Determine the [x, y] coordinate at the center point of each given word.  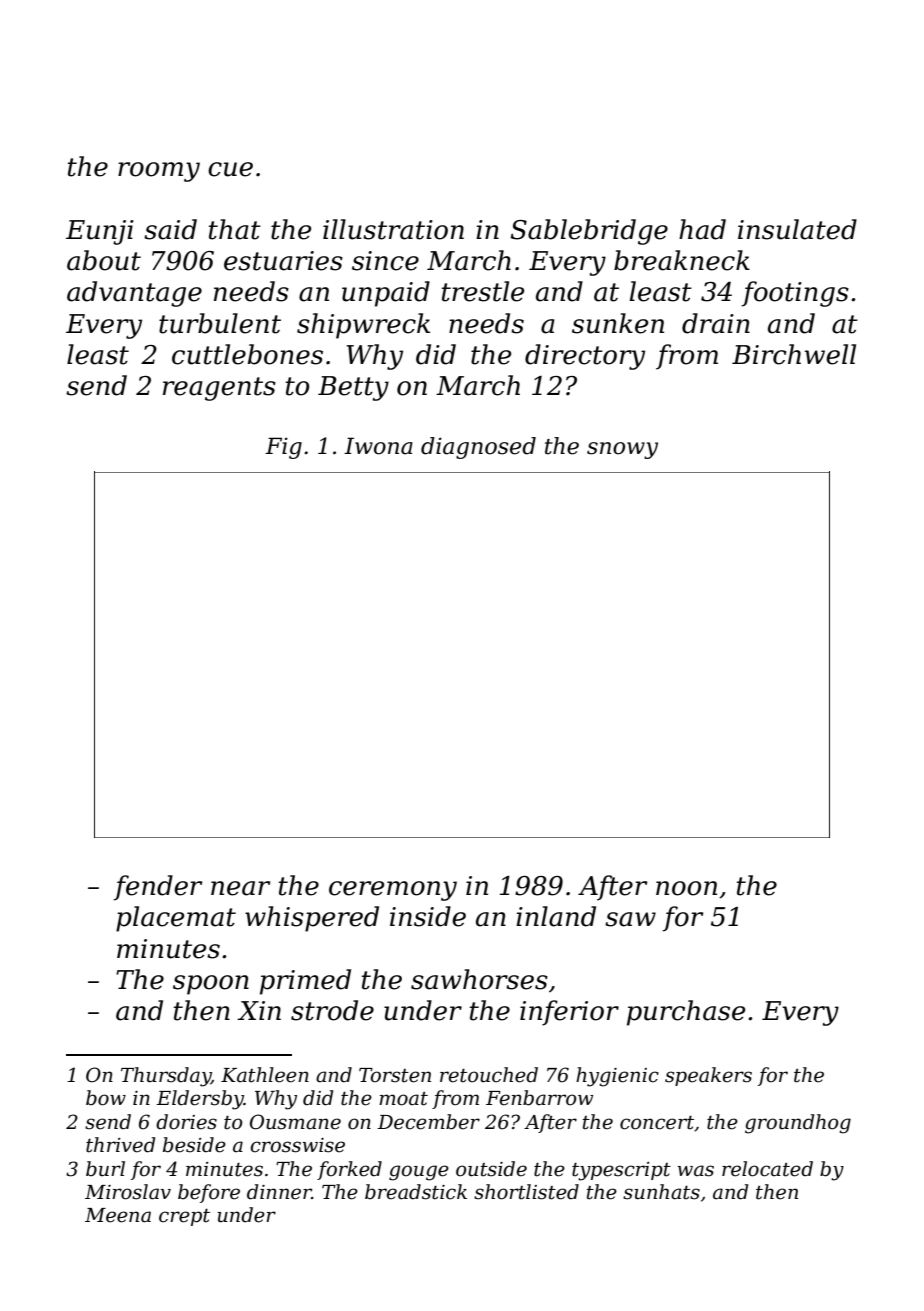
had [702, 229]
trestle [483, 291]
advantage [134, 294]
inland [556, 916]
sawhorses [479, 979]
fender [158, 888]
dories [186, 1122]
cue [230, 169]
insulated [797, 229]
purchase [686, 1013]
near [240, 888]
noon [686, 888]
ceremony [393, 891]
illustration [393, 229]
